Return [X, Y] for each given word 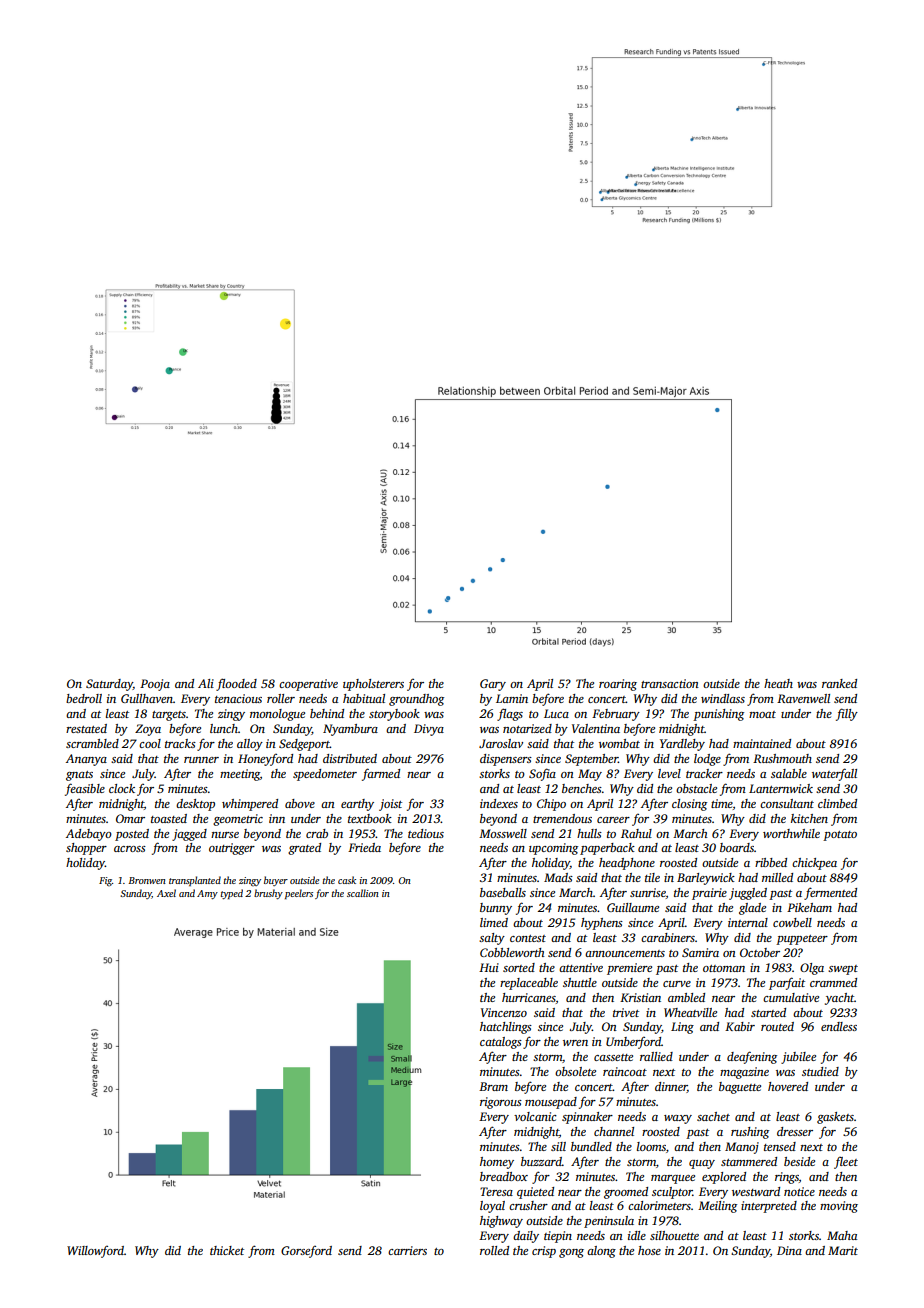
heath [778, 683]
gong [571, 1253]
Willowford [95, 1252]
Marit [843, 1250]
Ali [206, 683]
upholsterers [373, 685]
